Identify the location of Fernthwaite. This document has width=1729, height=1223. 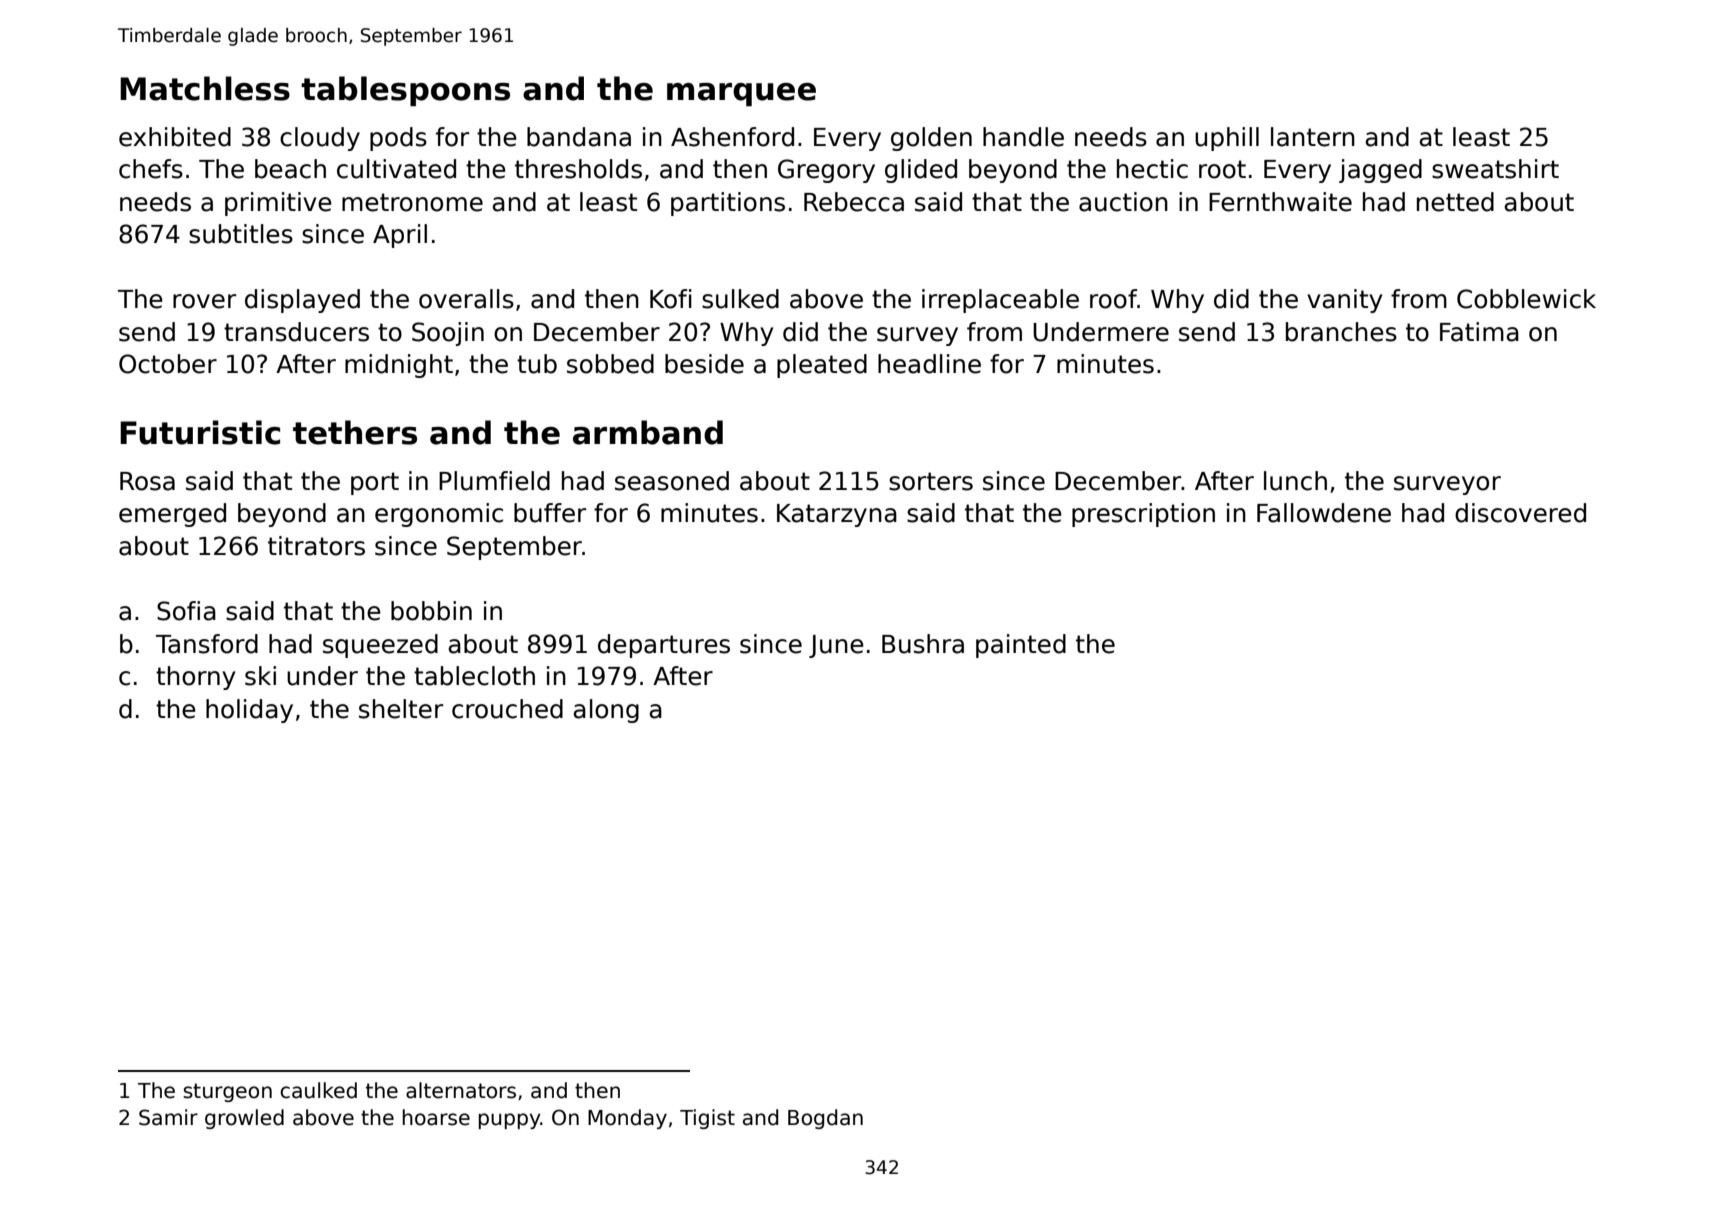
(1280, 202).
